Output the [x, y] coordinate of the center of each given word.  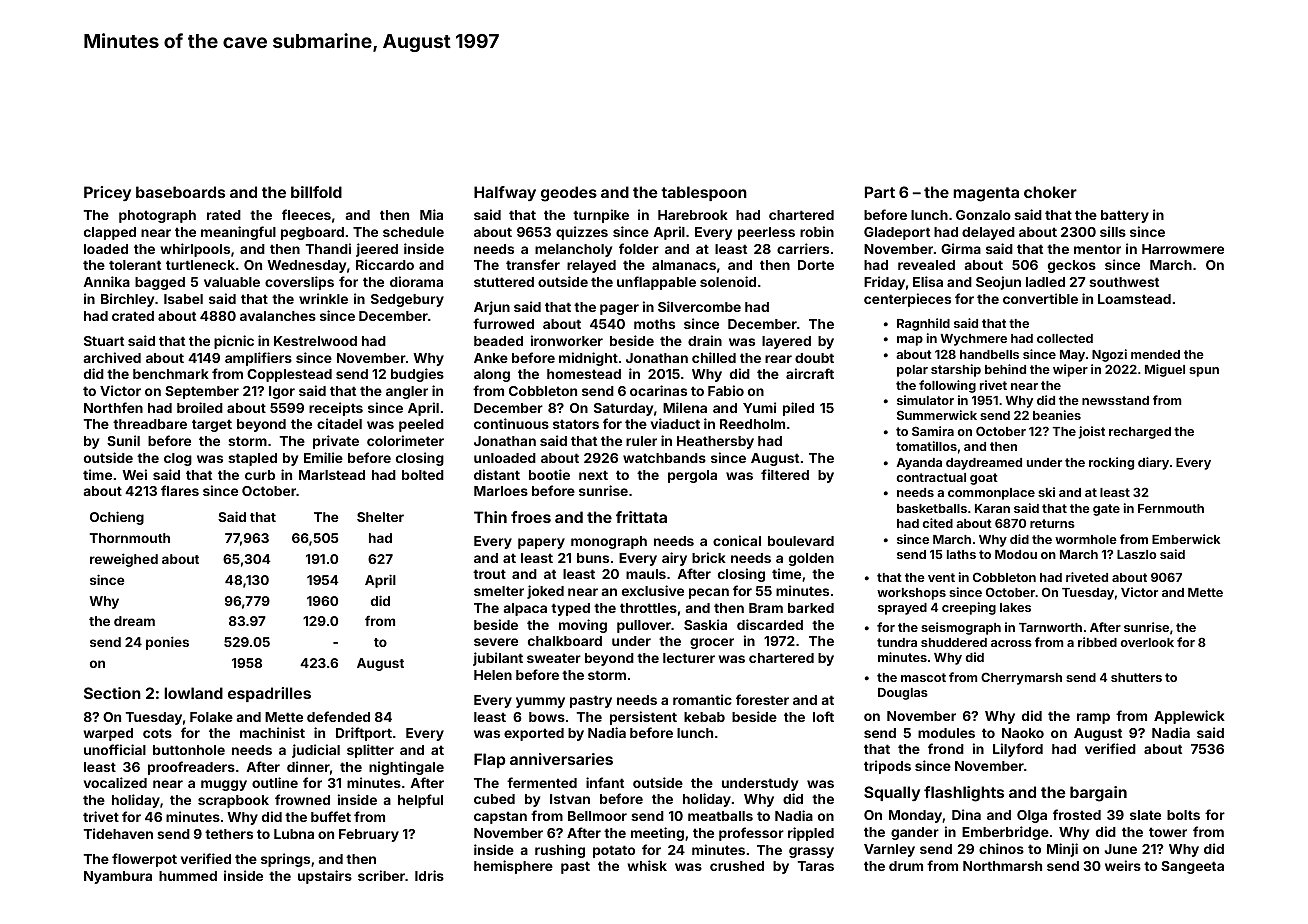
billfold [316, 192]
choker [1050, 192]
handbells [989, 354]
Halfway [505, 193]
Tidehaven [118, 833]
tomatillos [926, 446]
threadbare [150, 424]
